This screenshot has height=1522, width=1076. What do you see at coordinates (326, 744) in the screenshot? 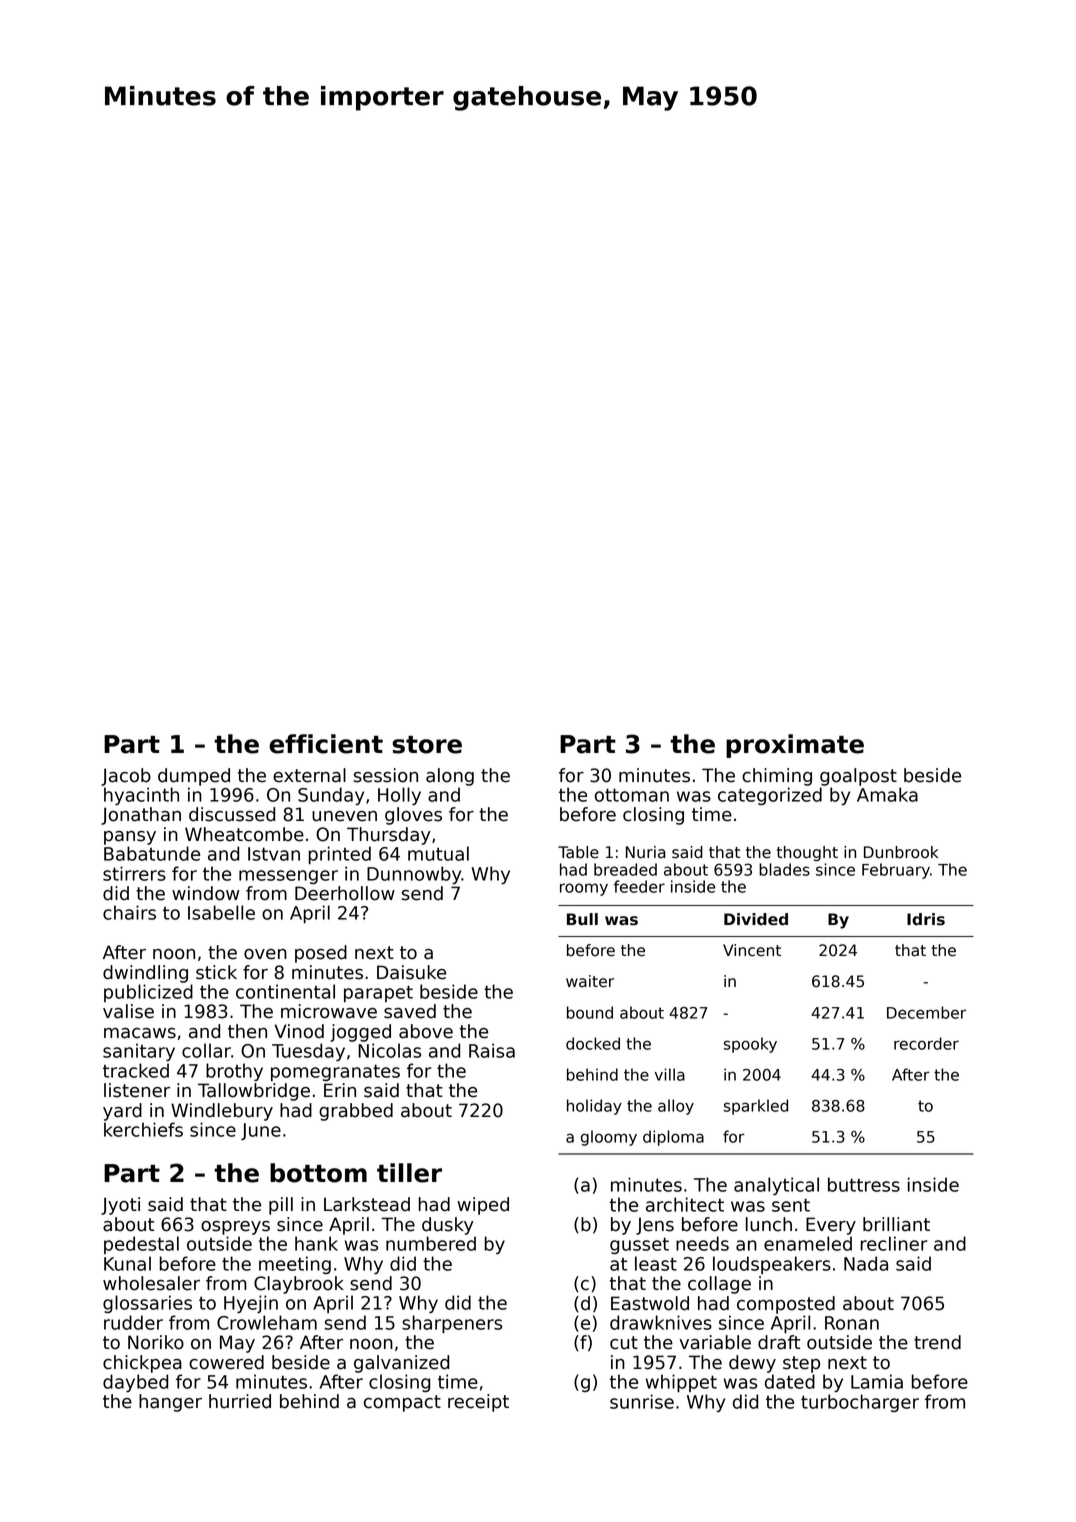
I see `efficient` at bounding box center [326, 744].
